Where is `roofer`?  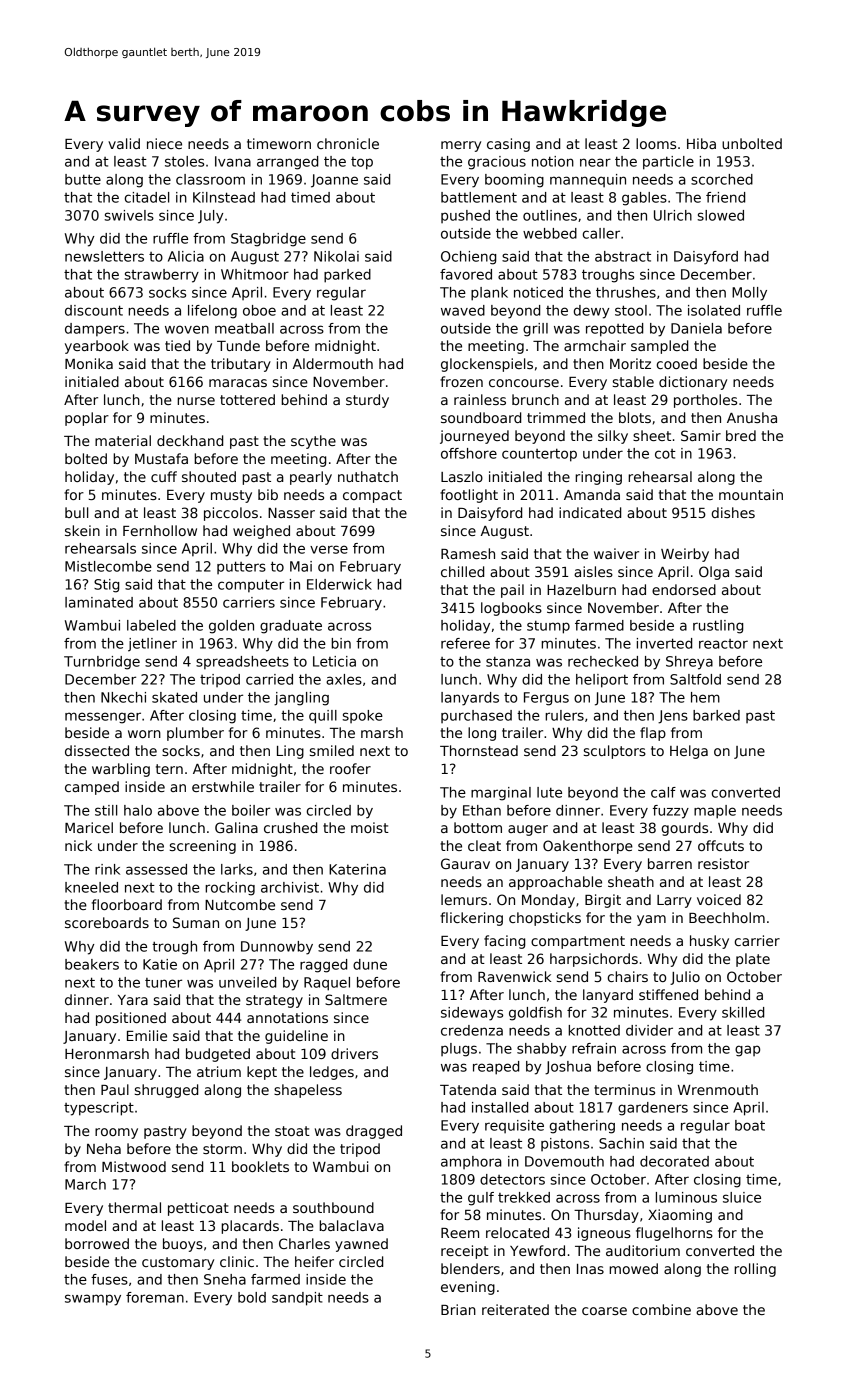 roofer is located at coordinates (350, 768).
